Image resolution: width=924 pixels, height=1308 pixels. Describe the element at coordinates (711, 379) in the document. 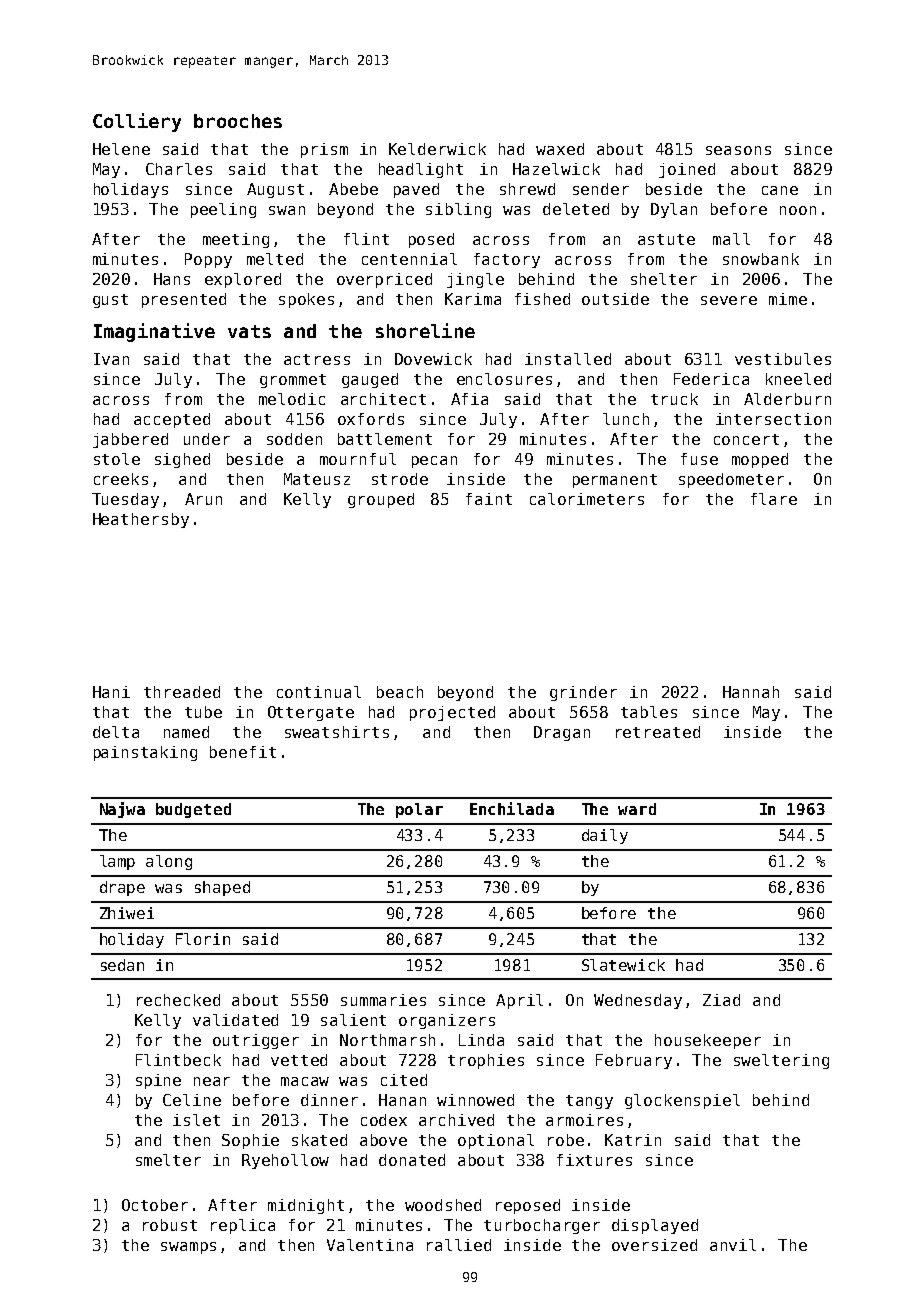

I see `Federica` at that location.
